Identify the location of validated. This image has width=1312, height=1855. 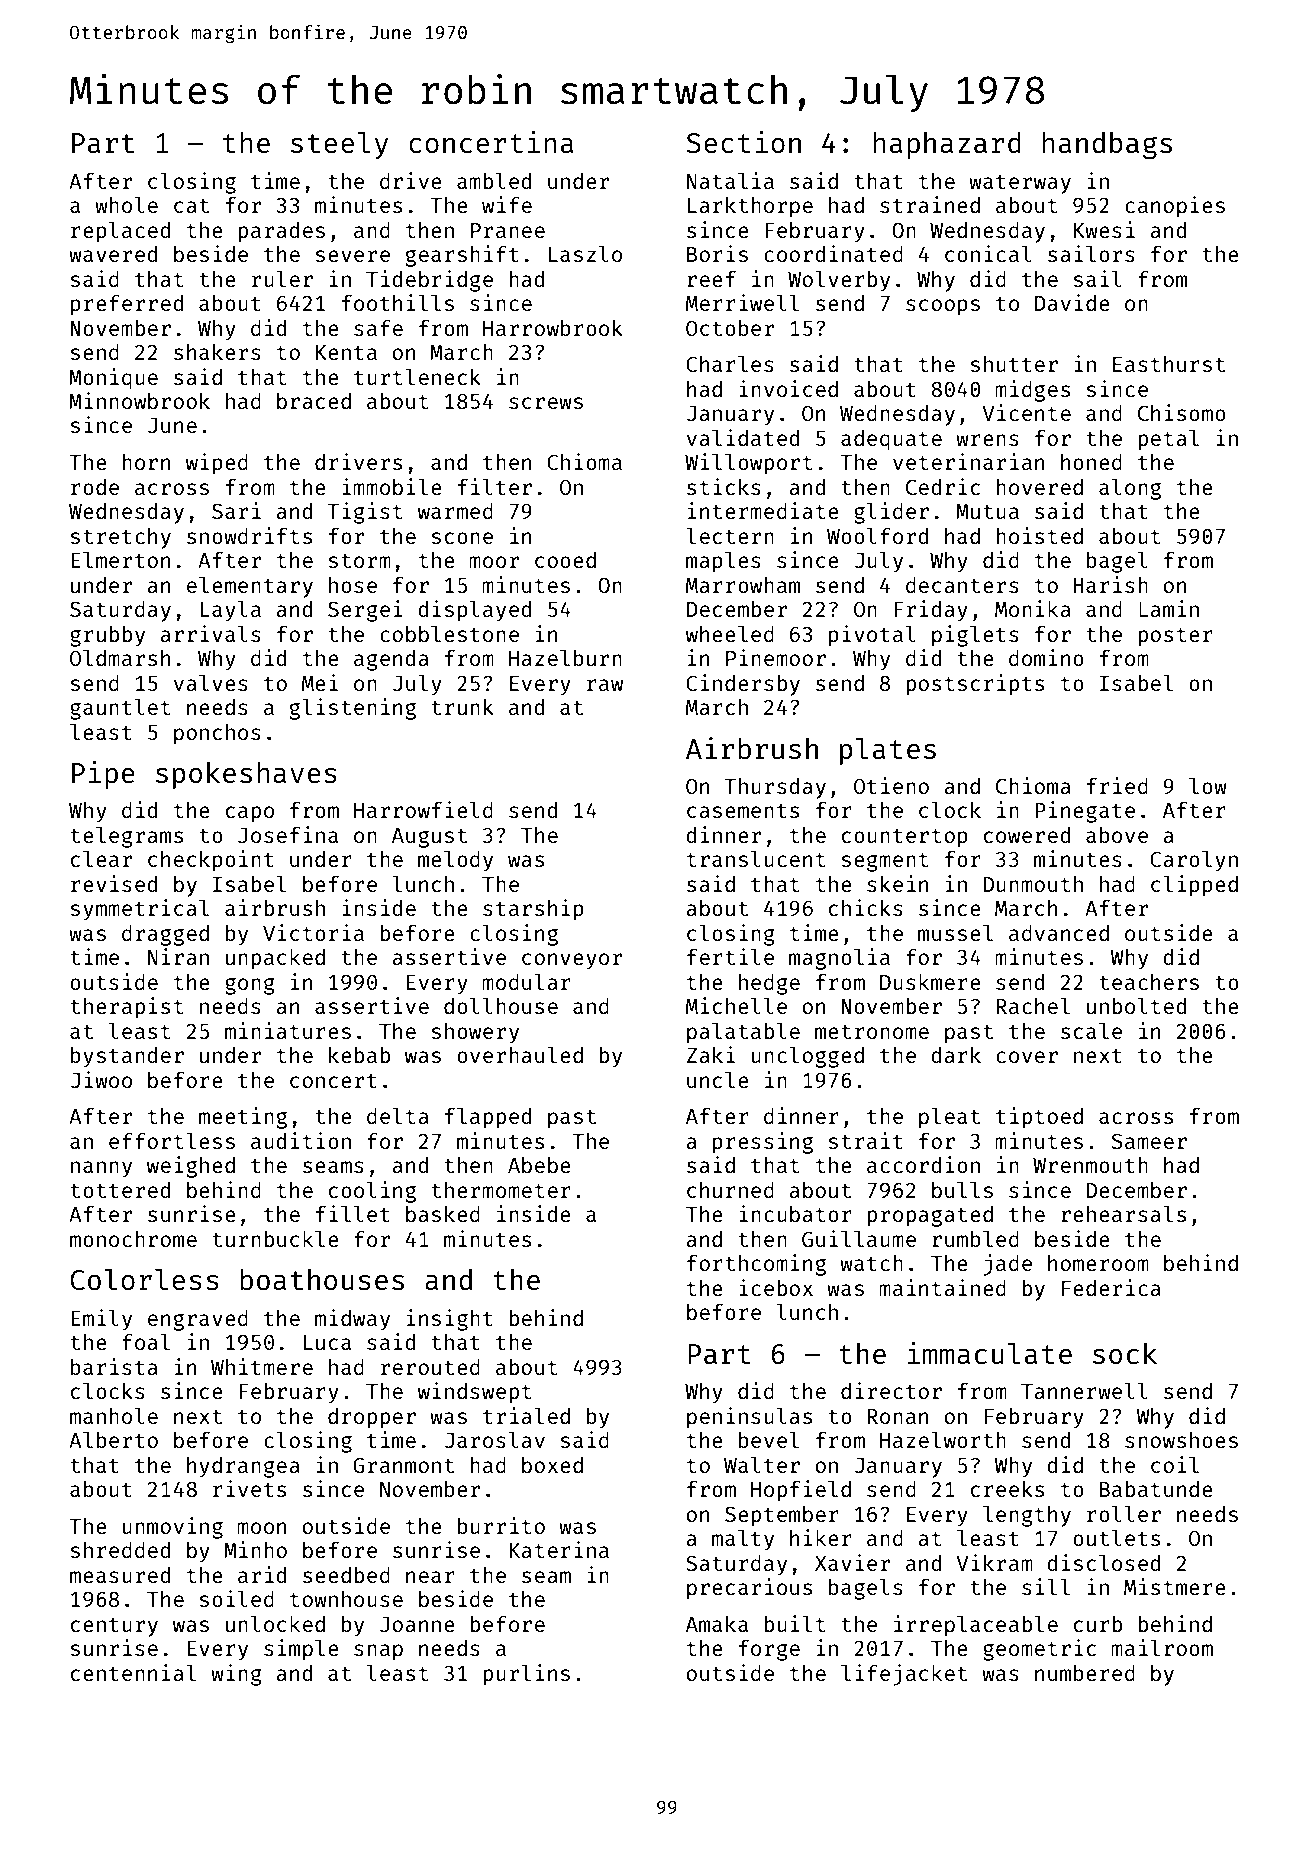
(743, 437).
